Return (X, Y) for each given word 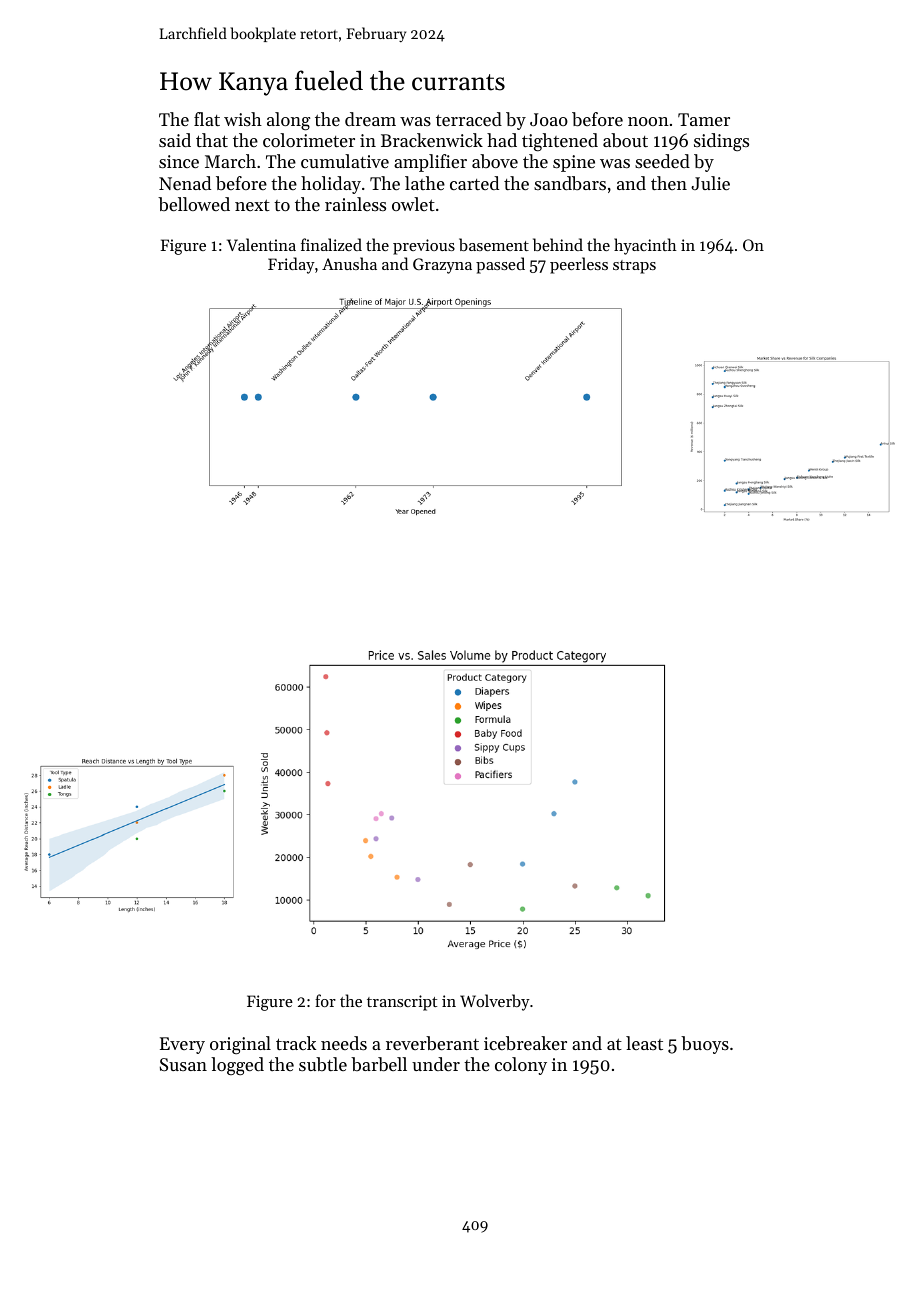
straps (634, 267)
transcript (402, 1003)
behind (558, 244)
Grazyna (442, 266)
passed (500, 265)
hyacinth (645, 246)
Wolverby (495, 1002)
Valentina (261, 244)
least (644, 1043)
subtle (323, 1064)
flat (207, 119)
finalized (331, 244)
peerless (579, 265)
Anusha (349, 263)
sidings (721, 142)
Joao (549, 119)
